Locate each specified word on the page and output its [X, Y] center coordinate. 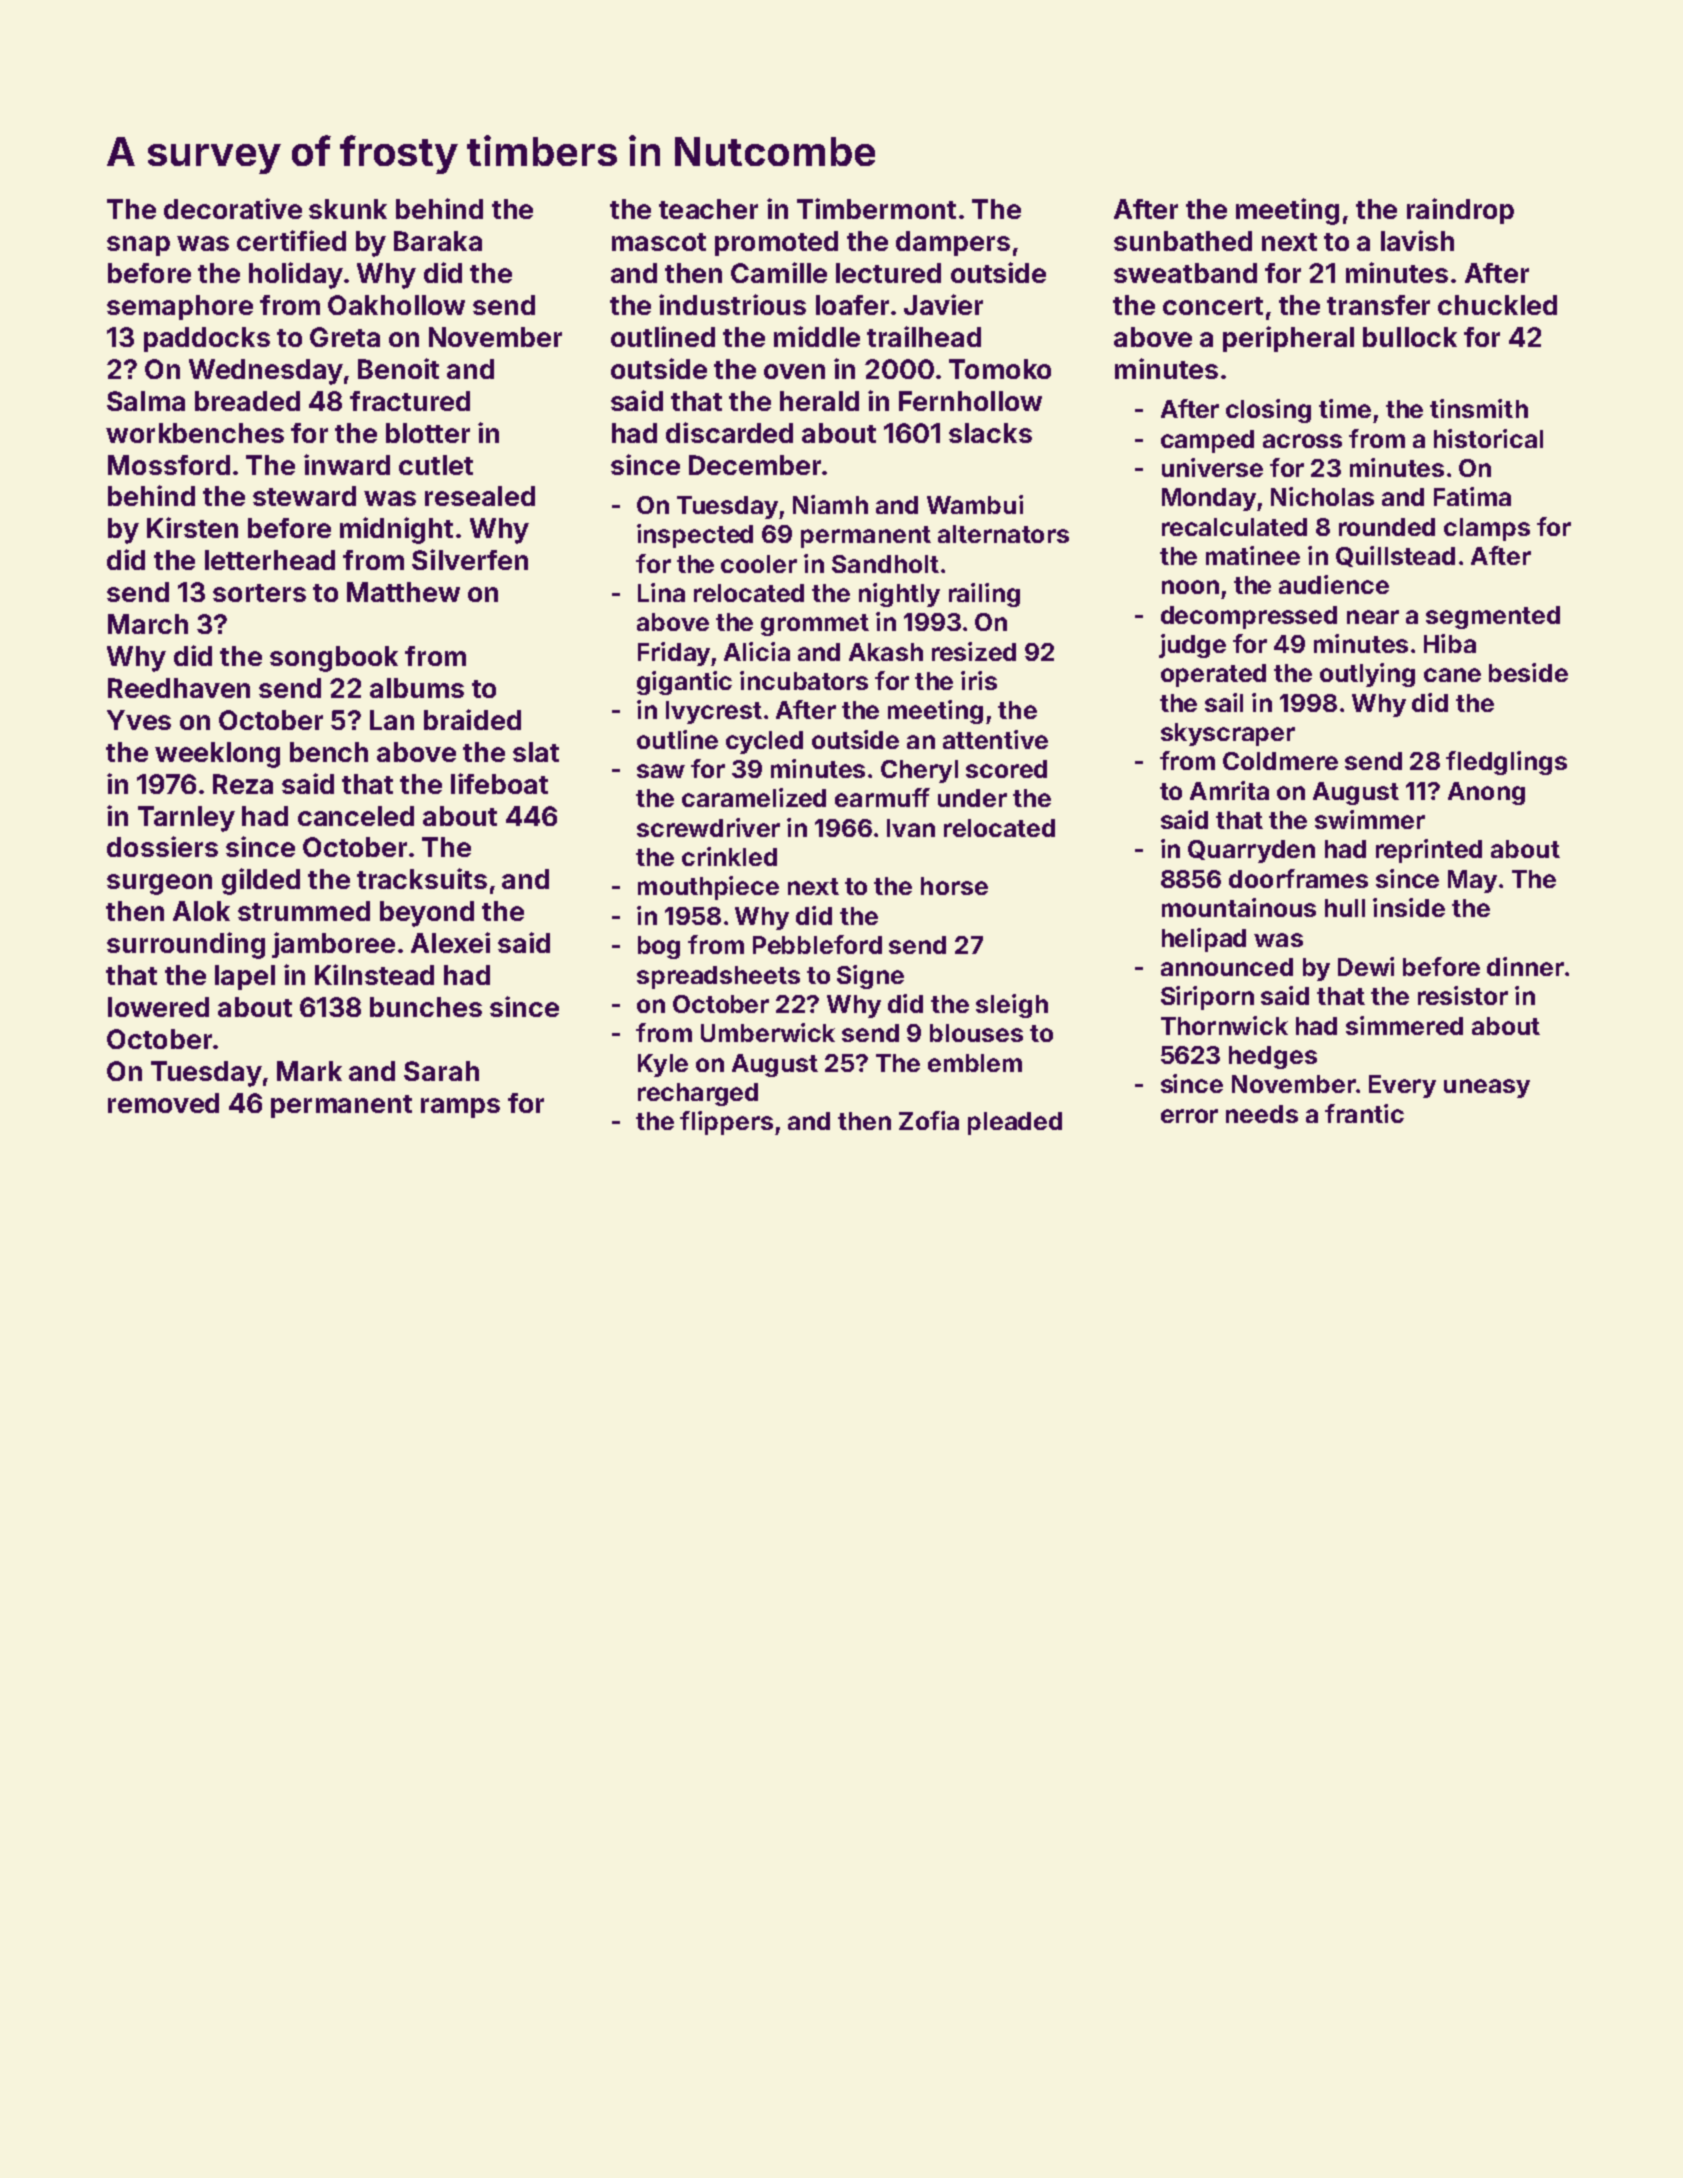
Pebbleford [817, 944]
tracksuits [422, 878]
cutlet [436, 465]
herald [819, 401]
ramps [460, 1108]
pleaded [1015, 1123]
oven [794, 371]
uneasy [1487, 1088]
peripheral [1288, 339]
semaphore [180, 307]
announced [1227, 967]
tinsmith [1479, 408]
